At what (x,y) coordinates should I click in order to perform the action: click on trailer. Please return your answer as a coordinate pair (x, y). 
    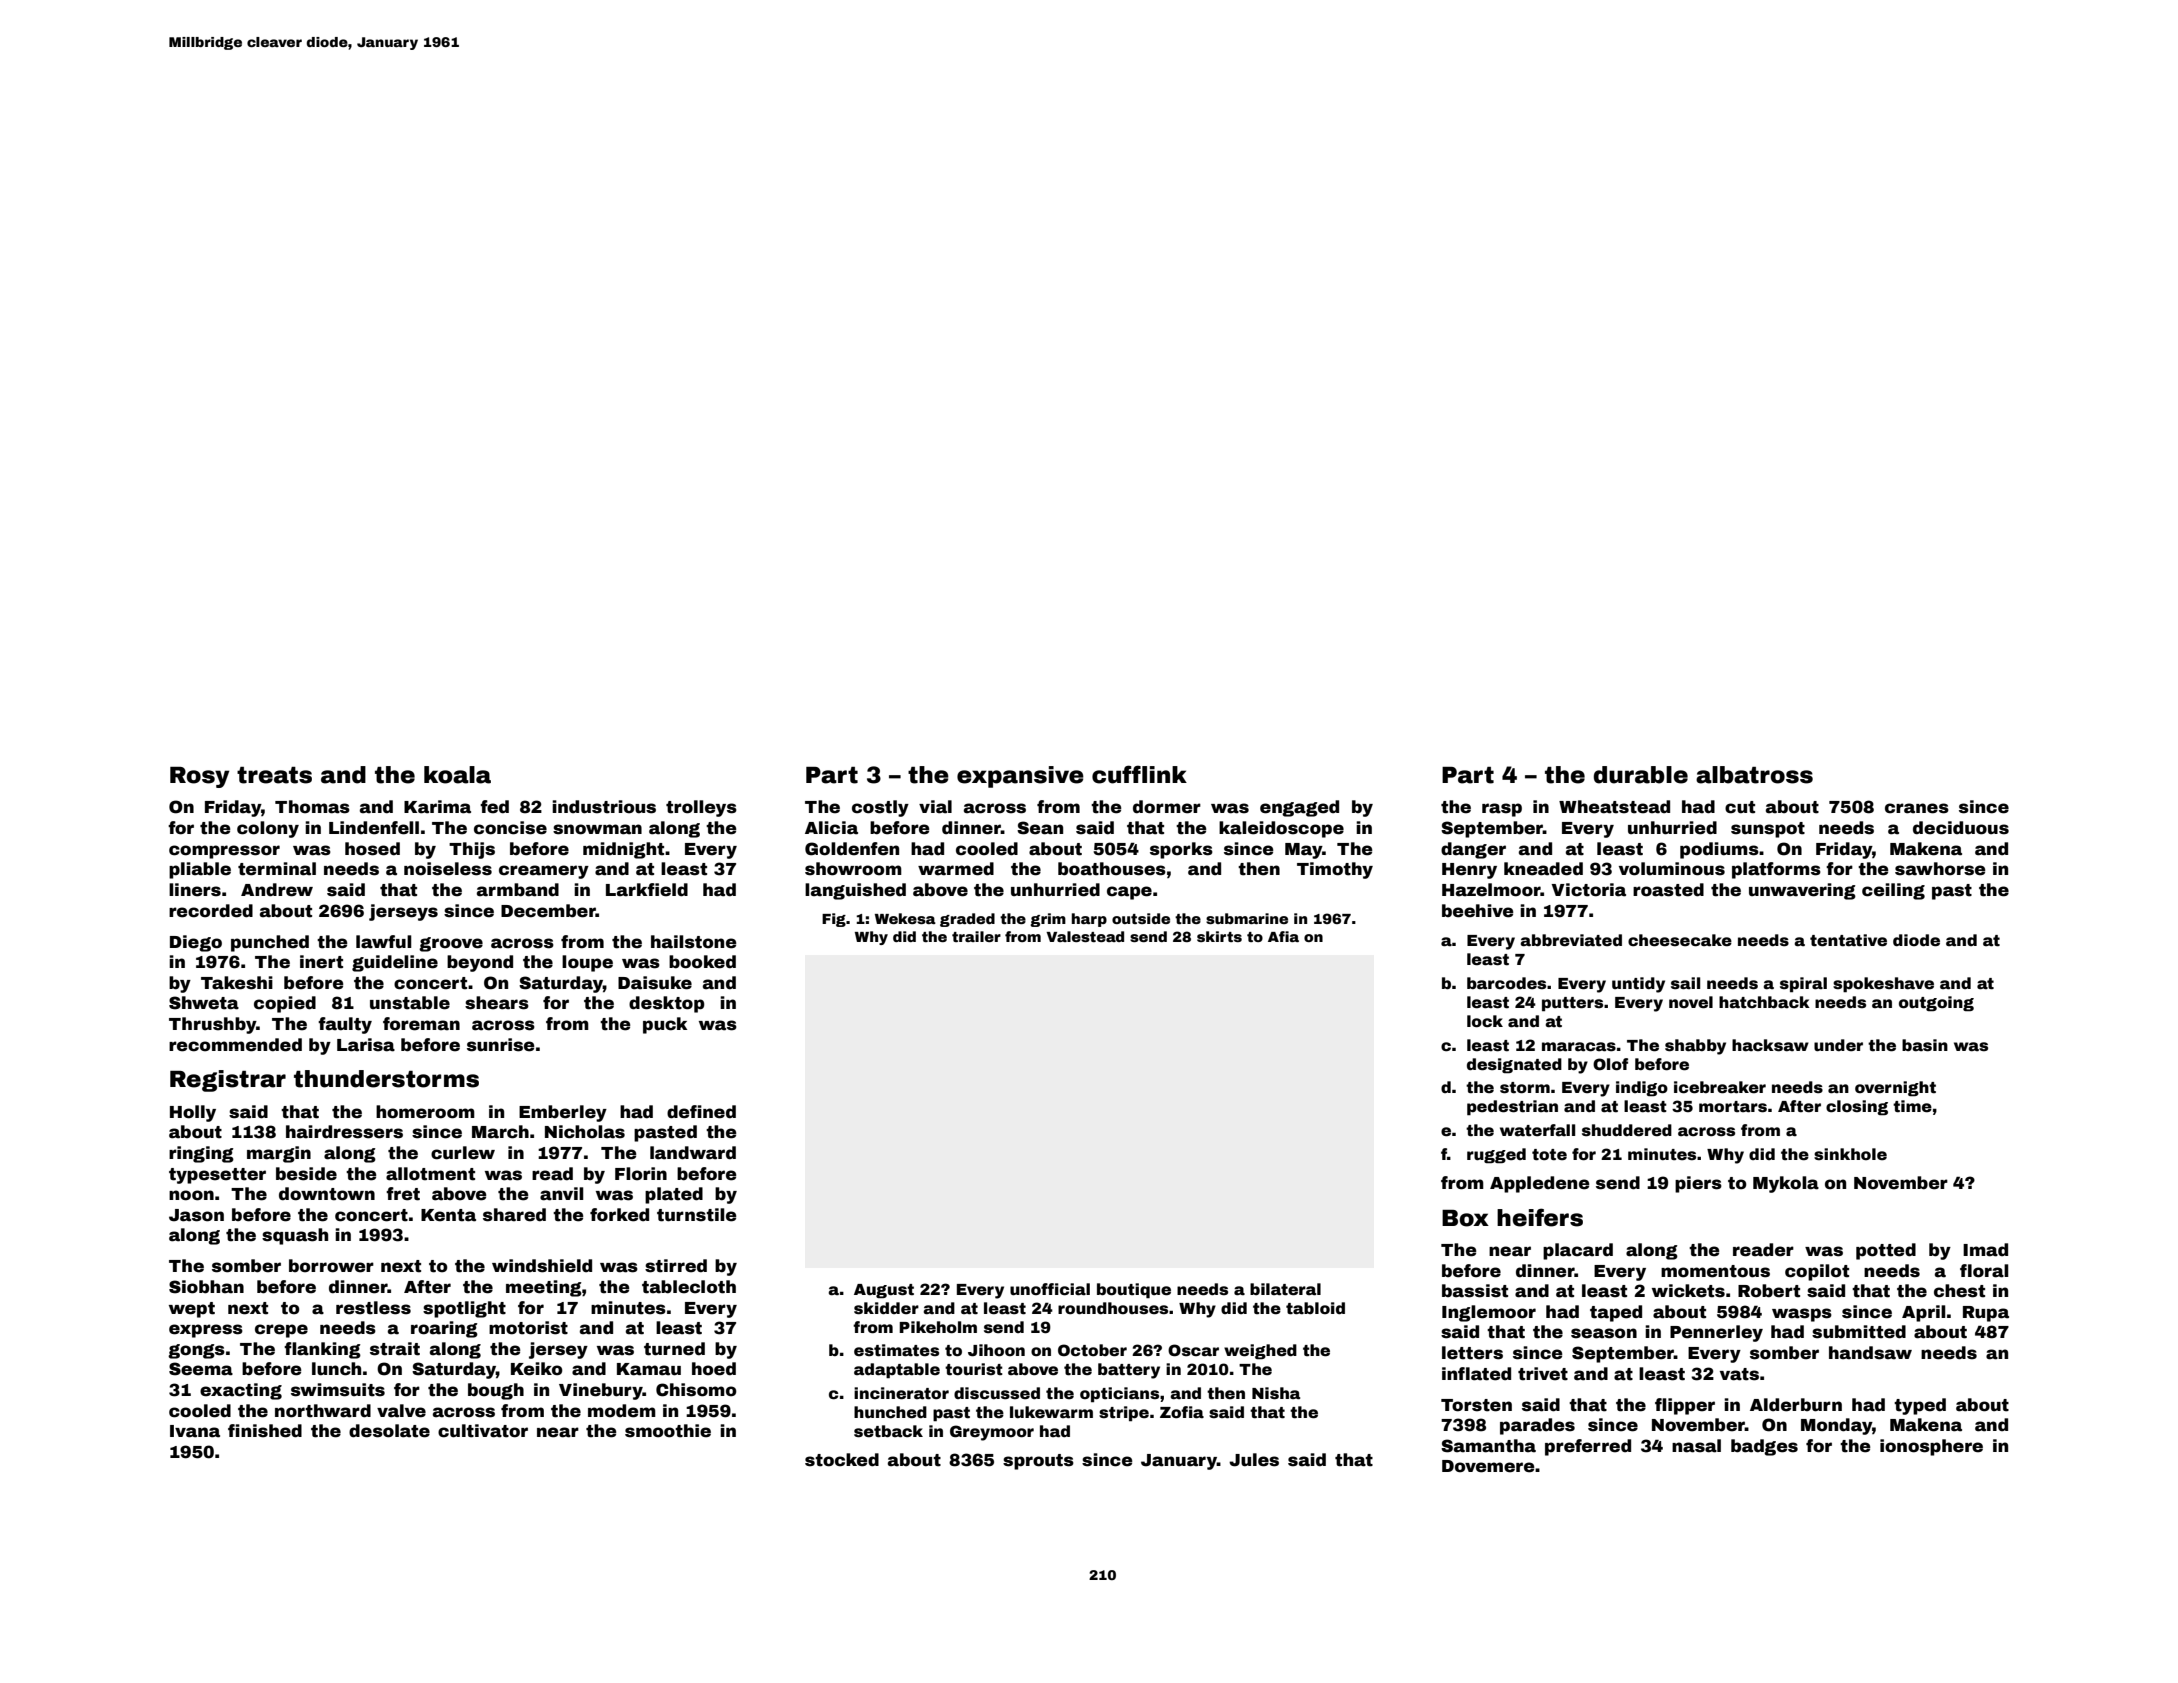
    Looking at the image, I should click on (976, 936).
